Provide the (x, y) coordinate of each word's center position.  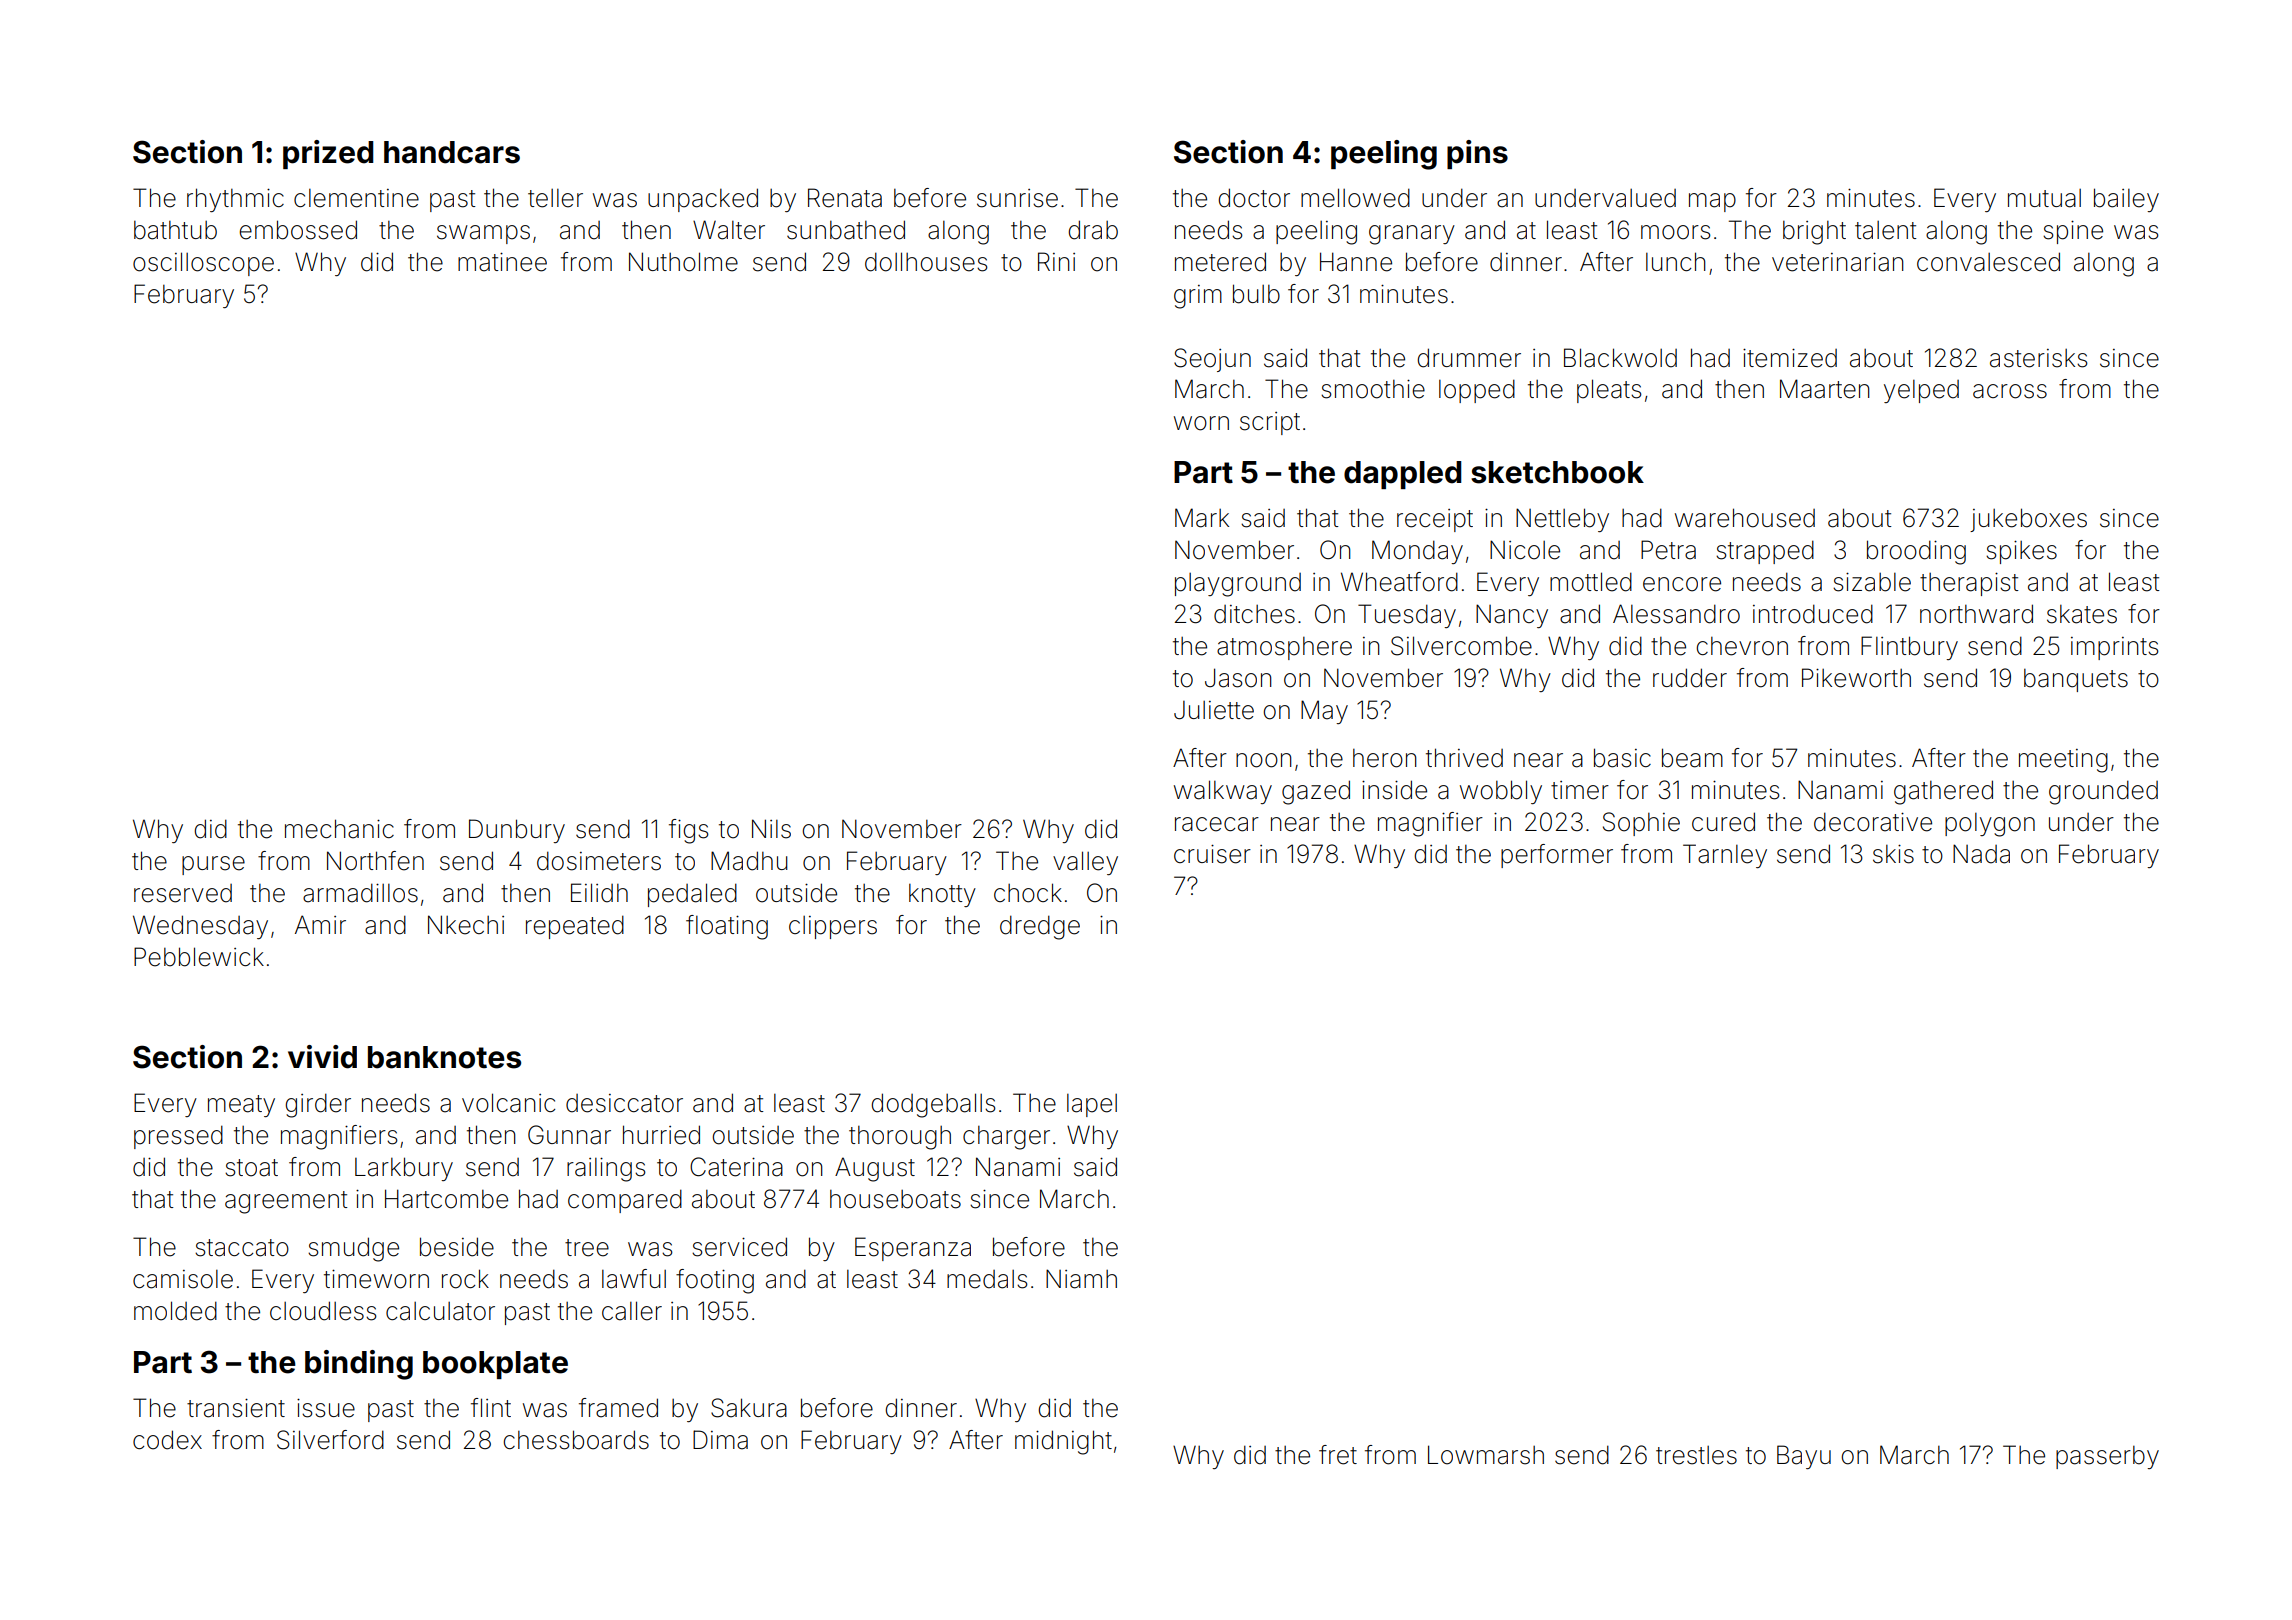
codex (167, 1440)
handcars (452, 152)
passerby (2107, 1457)
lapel (1092, 1105)
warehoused (1745, 518)
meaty (241, 1106)
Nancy (1512, 616)
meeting (2063, 761)
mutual (2044, 198)
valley (1085, 863)
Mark (1202, 518)
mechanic (339, 829)
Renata (845, 198)
